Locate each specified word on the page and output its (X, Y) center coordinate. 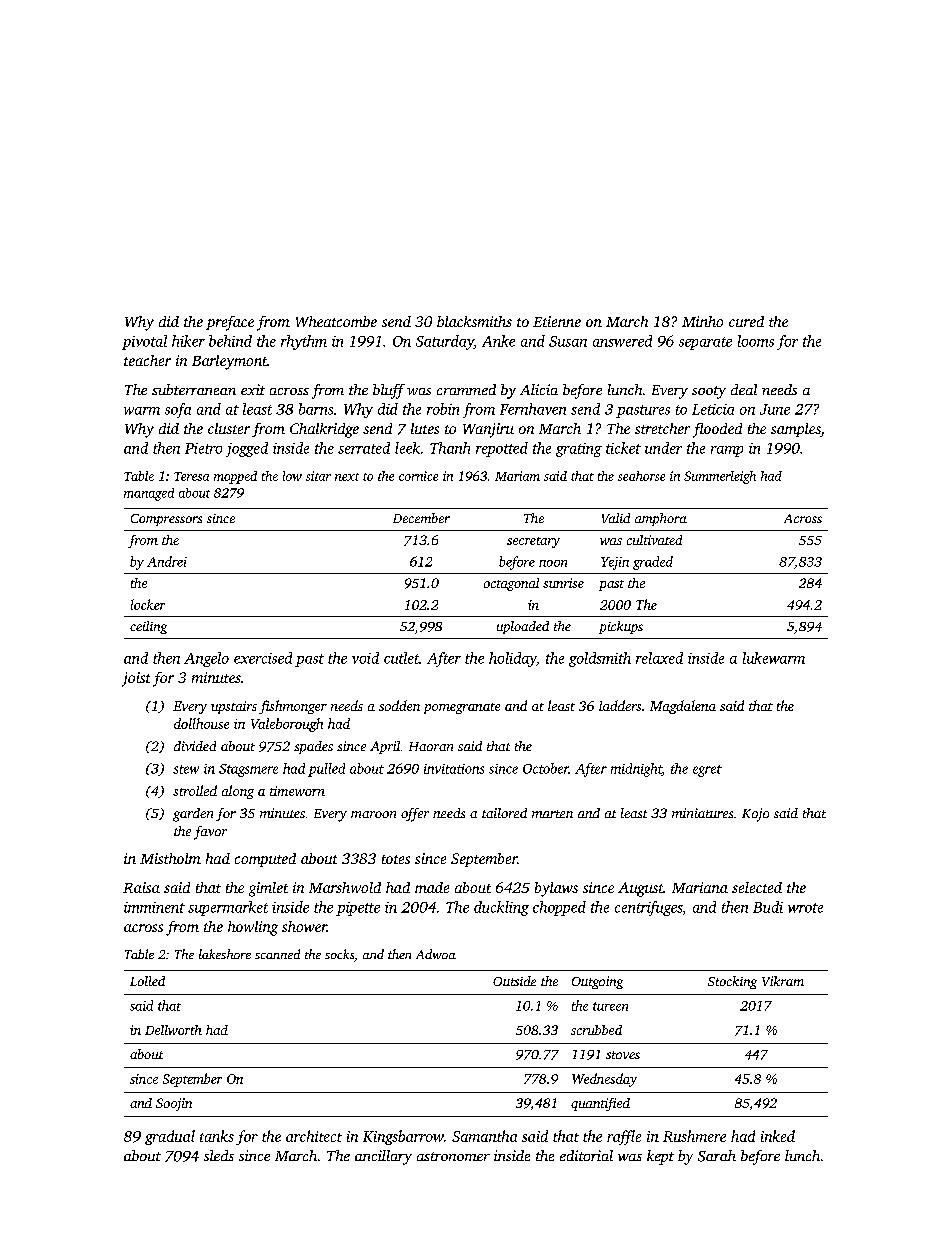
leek (407, 448)
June (775, 409)
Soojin (174, 1104)
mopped (235, 477)
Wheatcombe (336, 321)
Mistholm (170, 858)
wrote (805, 908)
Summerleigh (720, 477)
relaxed (659, 658)
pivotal (144, 342)
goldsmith (600, 659)
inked (778, 1136)
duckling (501, 908)
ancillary (383, 1157)
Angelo (206, 659)
